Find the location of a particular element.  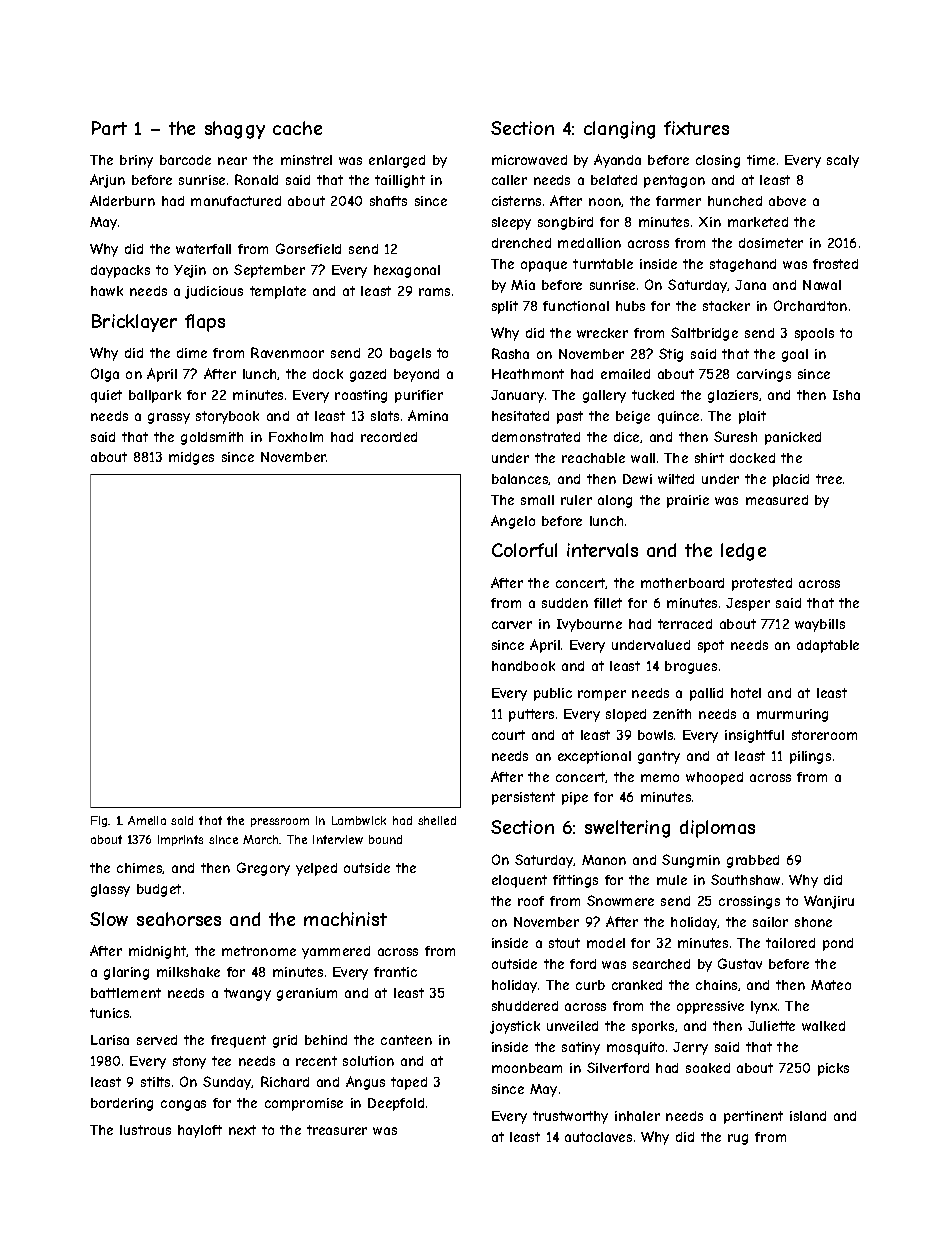

clanging is located at coordinates (619, 130).
